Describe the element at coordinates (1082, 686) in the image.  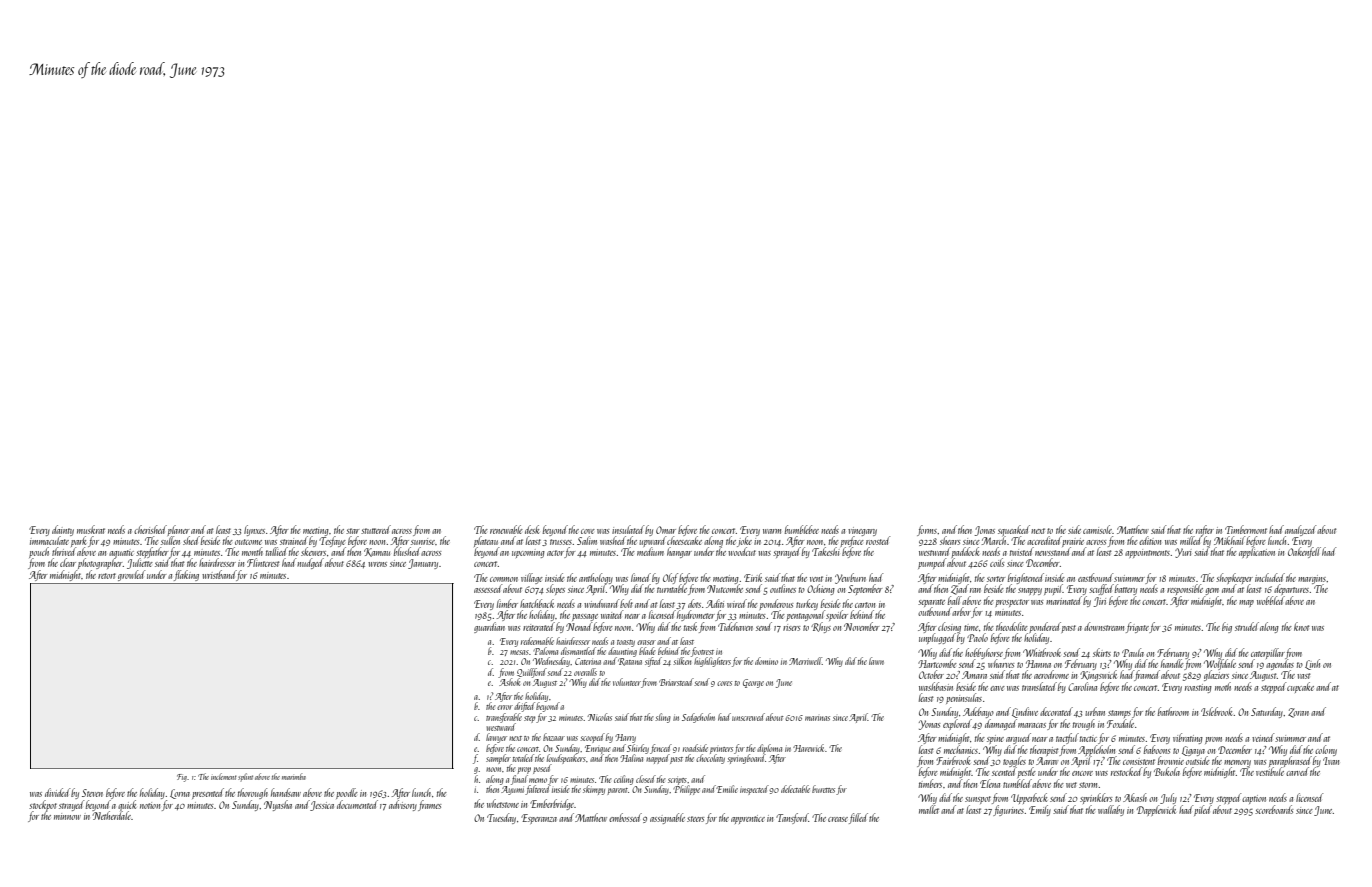
I see `Carolina` at that location.
